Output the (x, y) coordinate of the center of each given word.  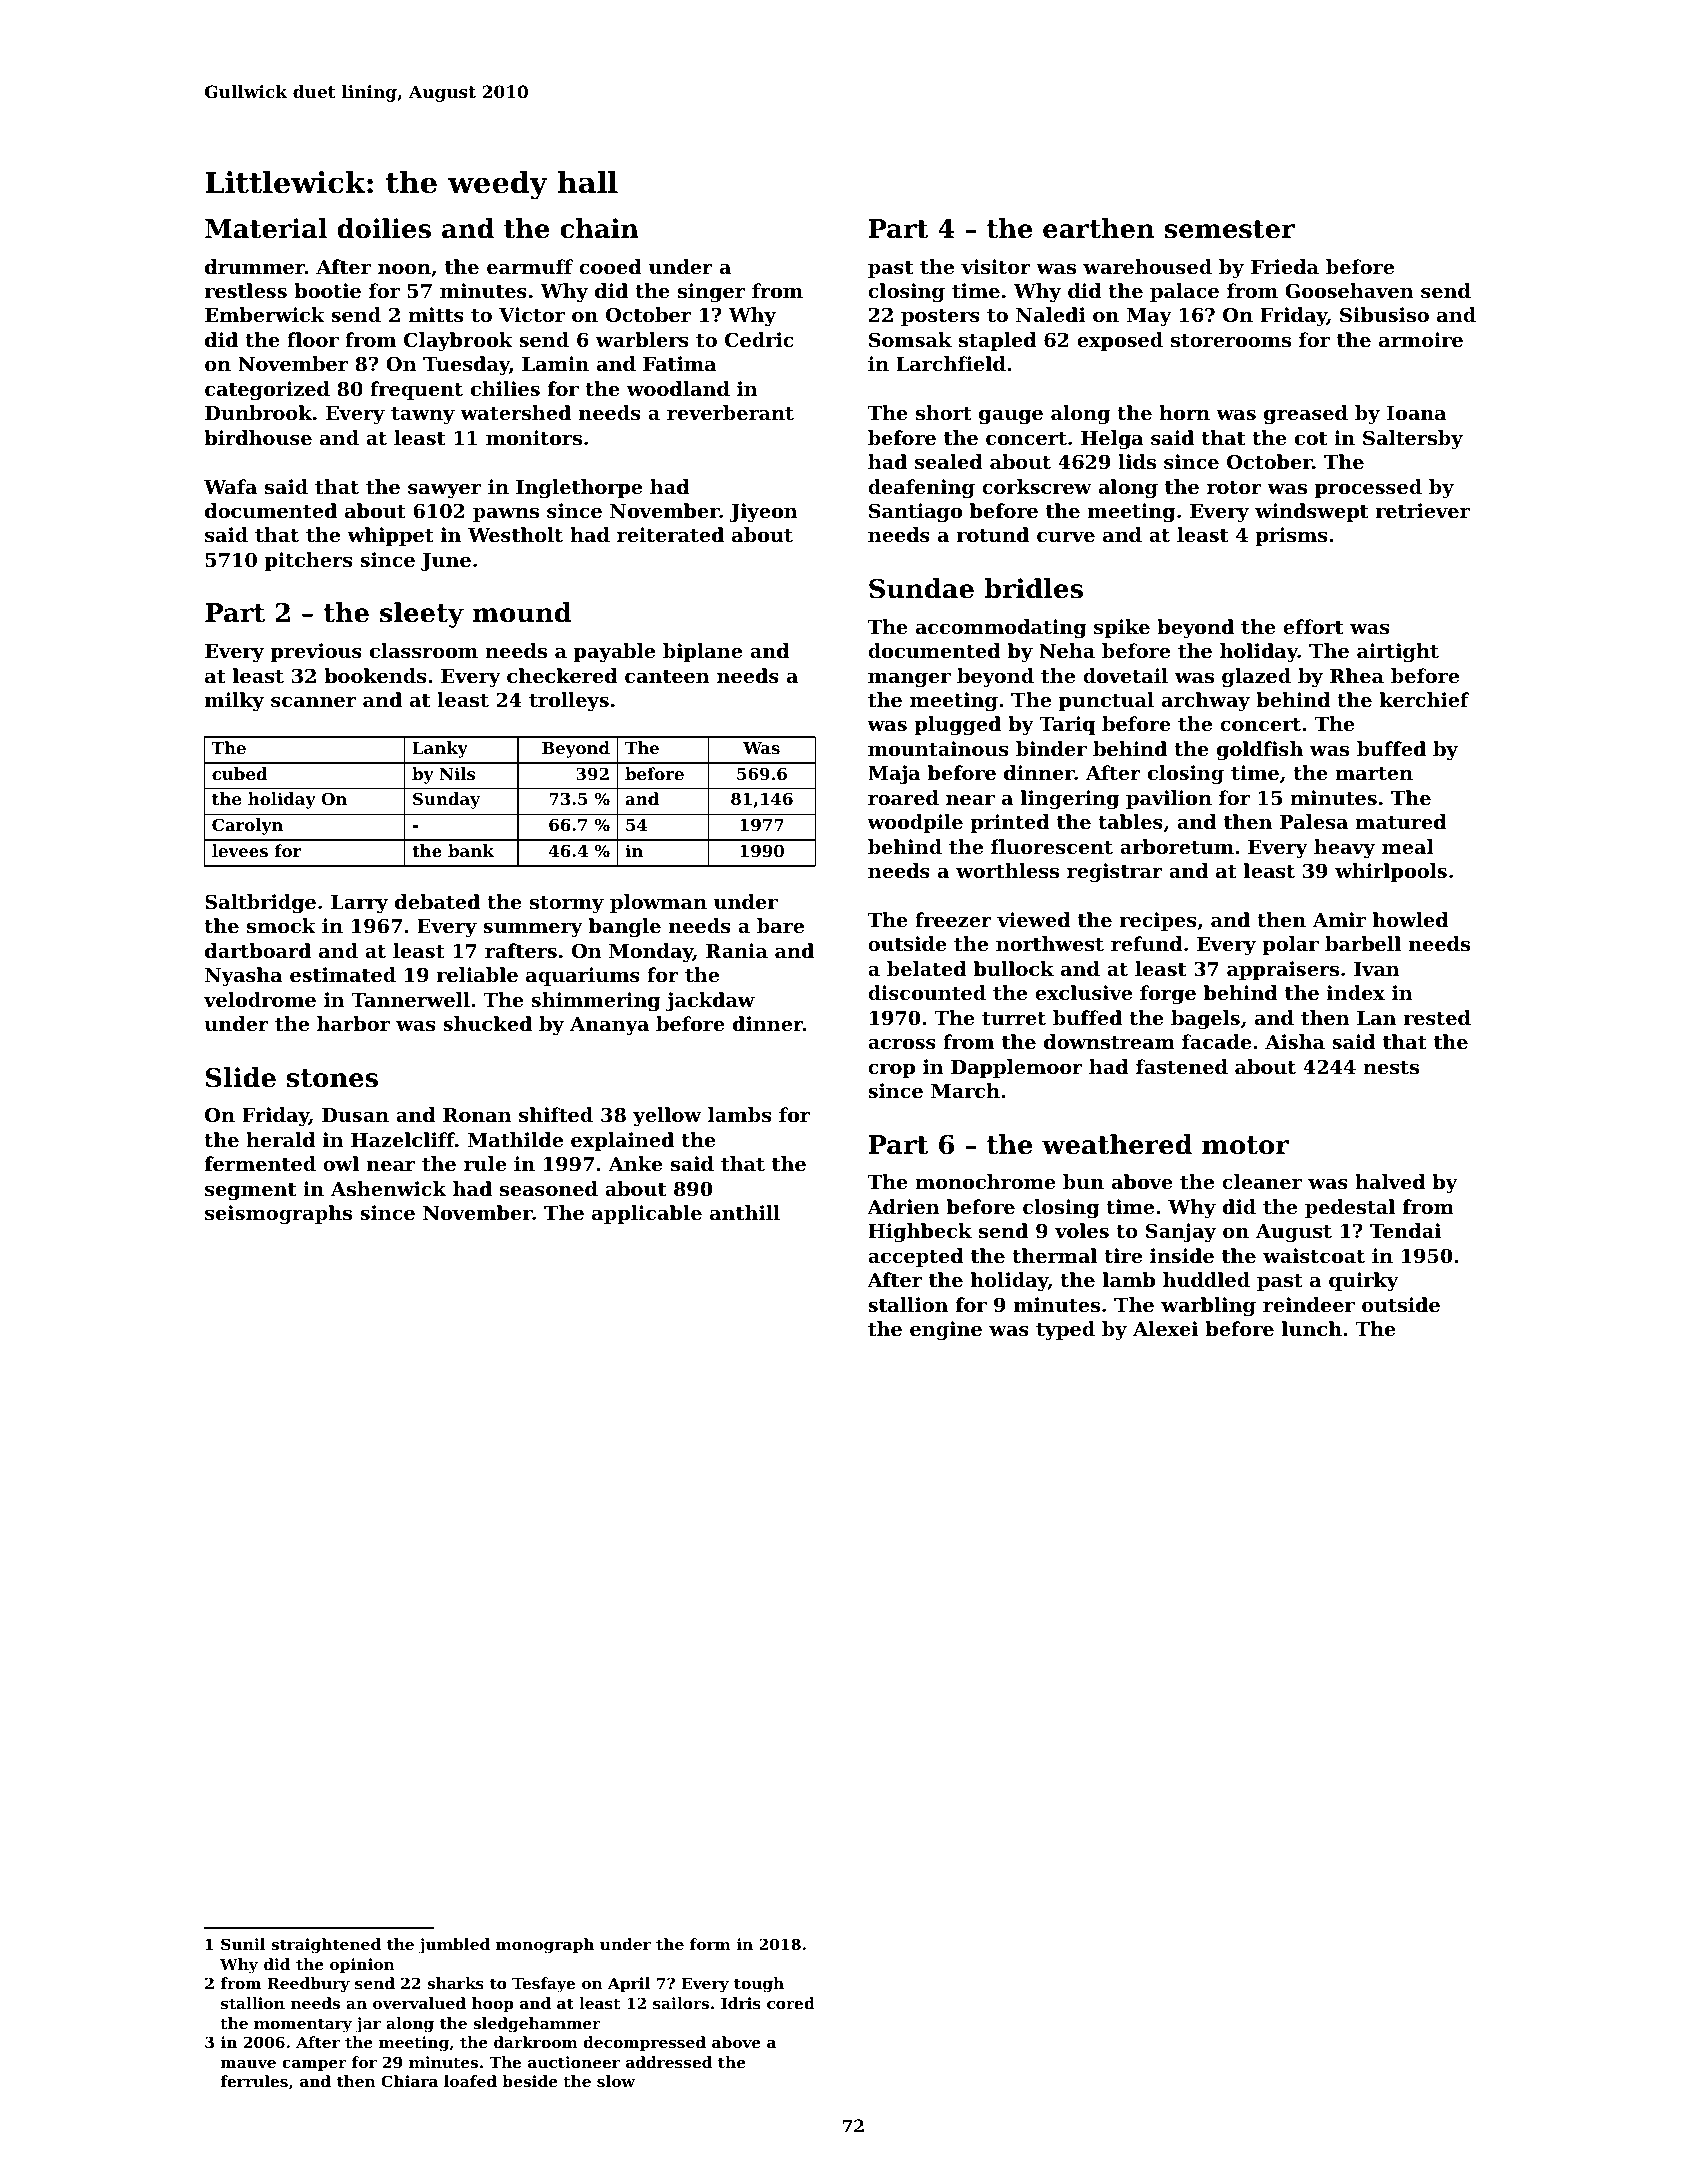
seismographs (278, 1215)
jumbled (454, 1946)
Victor (532, 315)
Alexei (1165, 1328)
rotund (993, 535)
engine (946, 1331)
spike (1122, 628)
